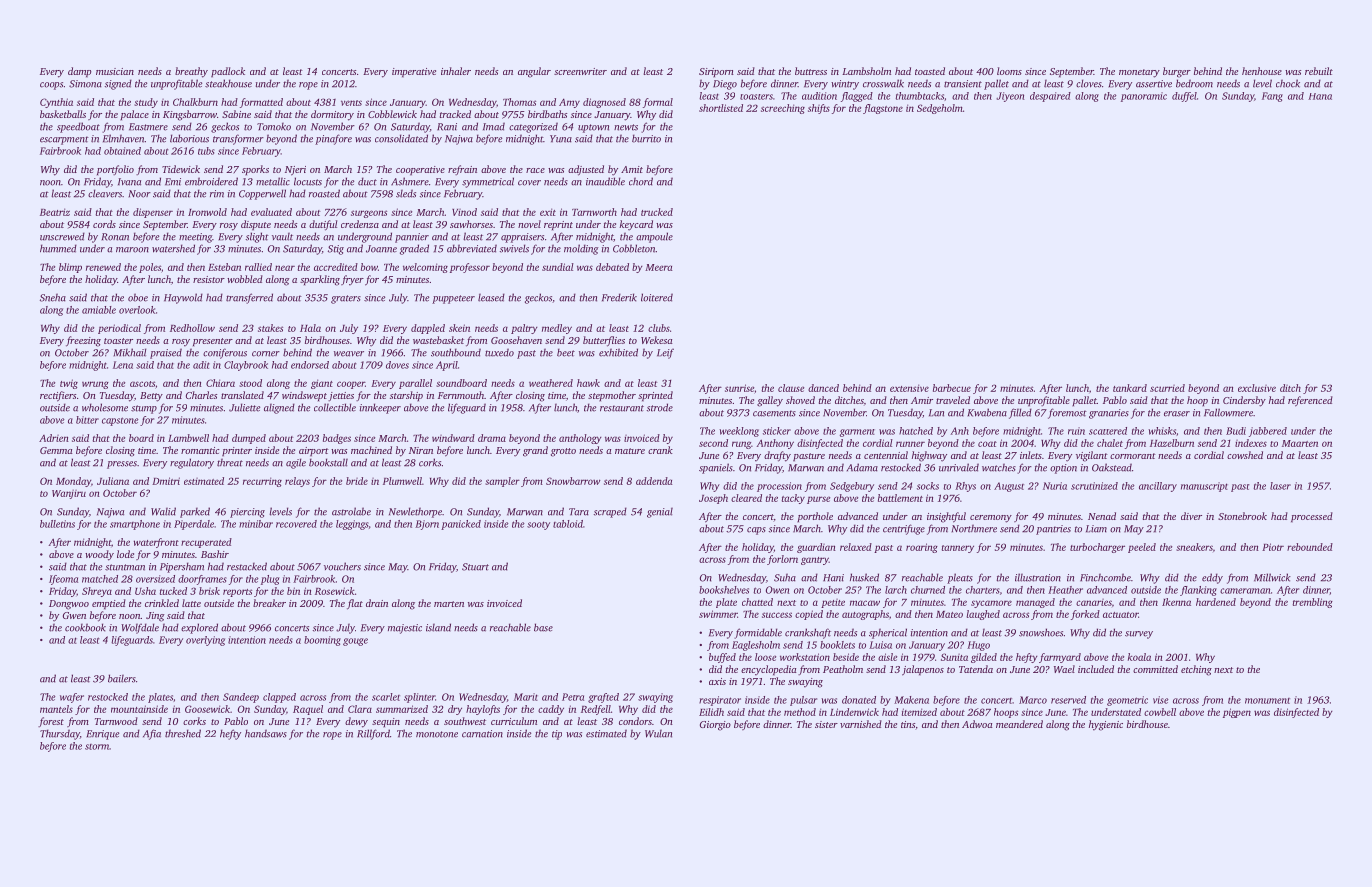  What do you see at coordinates (803, 701) in the screenshot?
I see `pulsar` at bounding box center [803, 701].
